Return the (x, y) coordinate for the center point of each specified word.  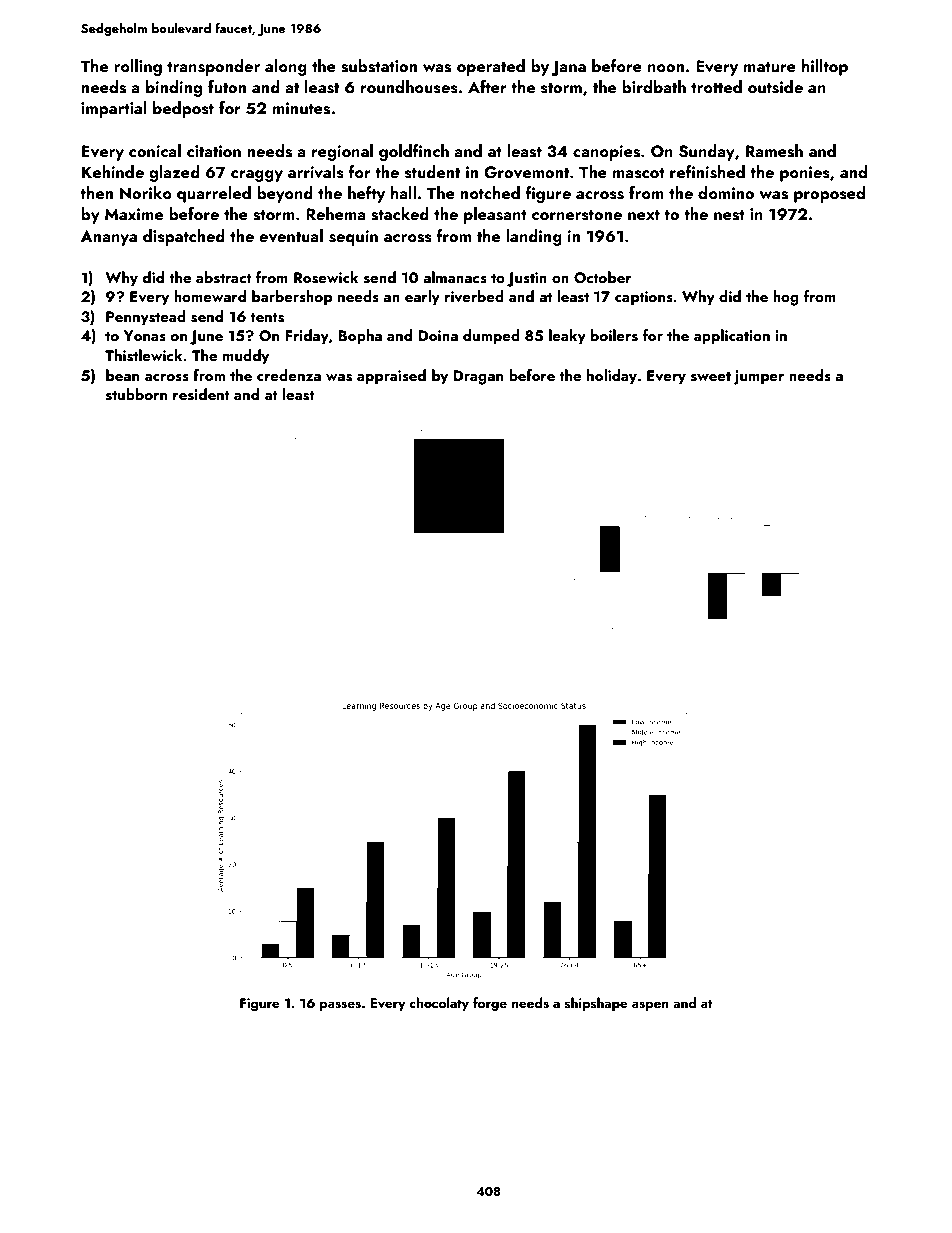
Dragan (478, 377)
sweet (711, 376)
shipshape (596, 1004)
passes (340, 1006)
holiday (612, 377)
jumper (758, 377)
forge (490, 1004)
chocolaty (439, 1004)
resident (201, 394)
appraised (391, 377)
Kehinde (113, 171)
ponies (805, 174)
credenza (289, 375)
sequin (353, 238)
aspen (650, 1006)
